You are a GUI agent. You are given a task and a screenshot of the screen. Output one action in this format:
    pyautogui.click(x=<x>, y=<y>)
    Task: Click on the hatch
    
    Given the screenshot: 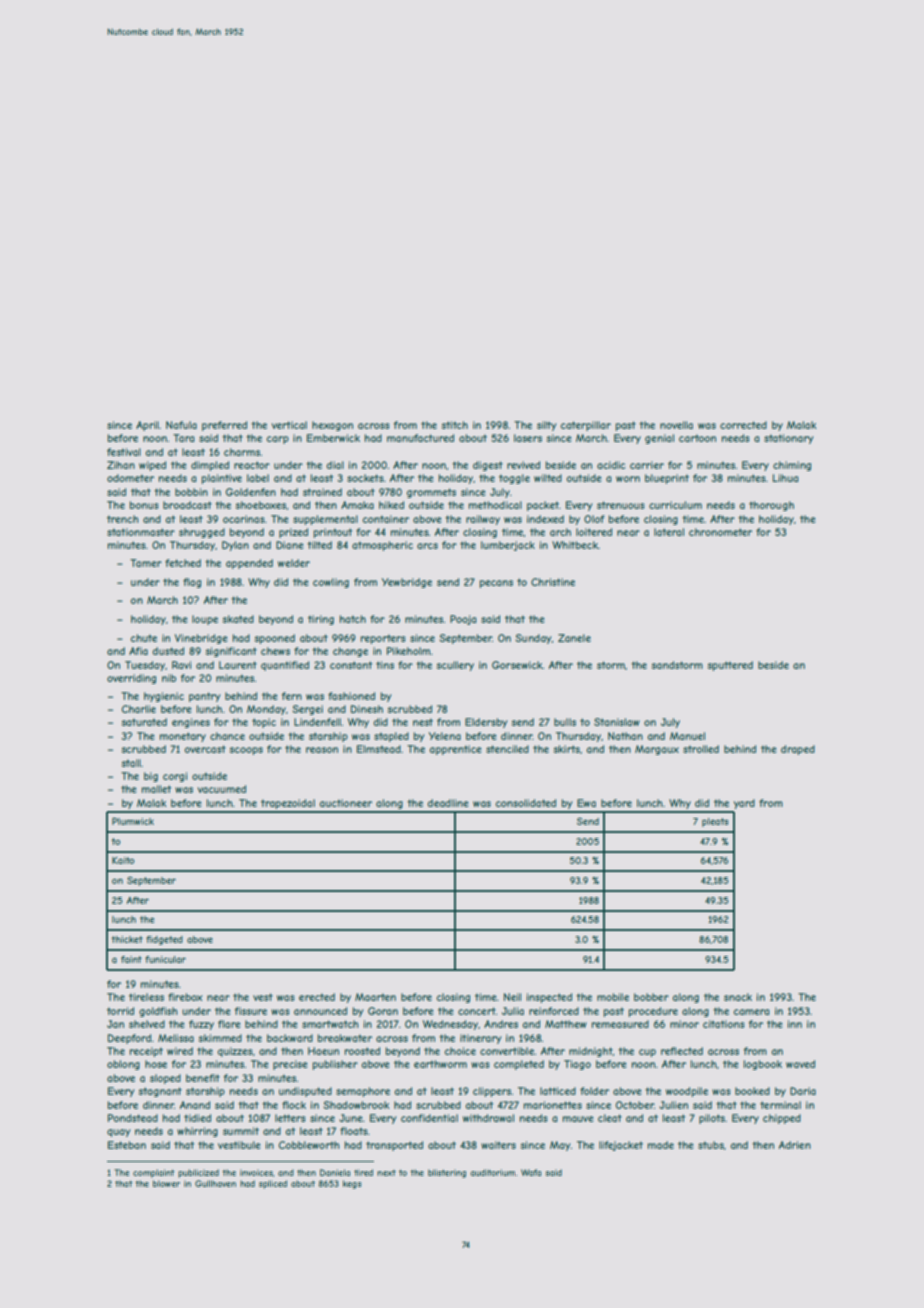 What is the action you would take?
    pyautogui.click(x=353, y=619)
